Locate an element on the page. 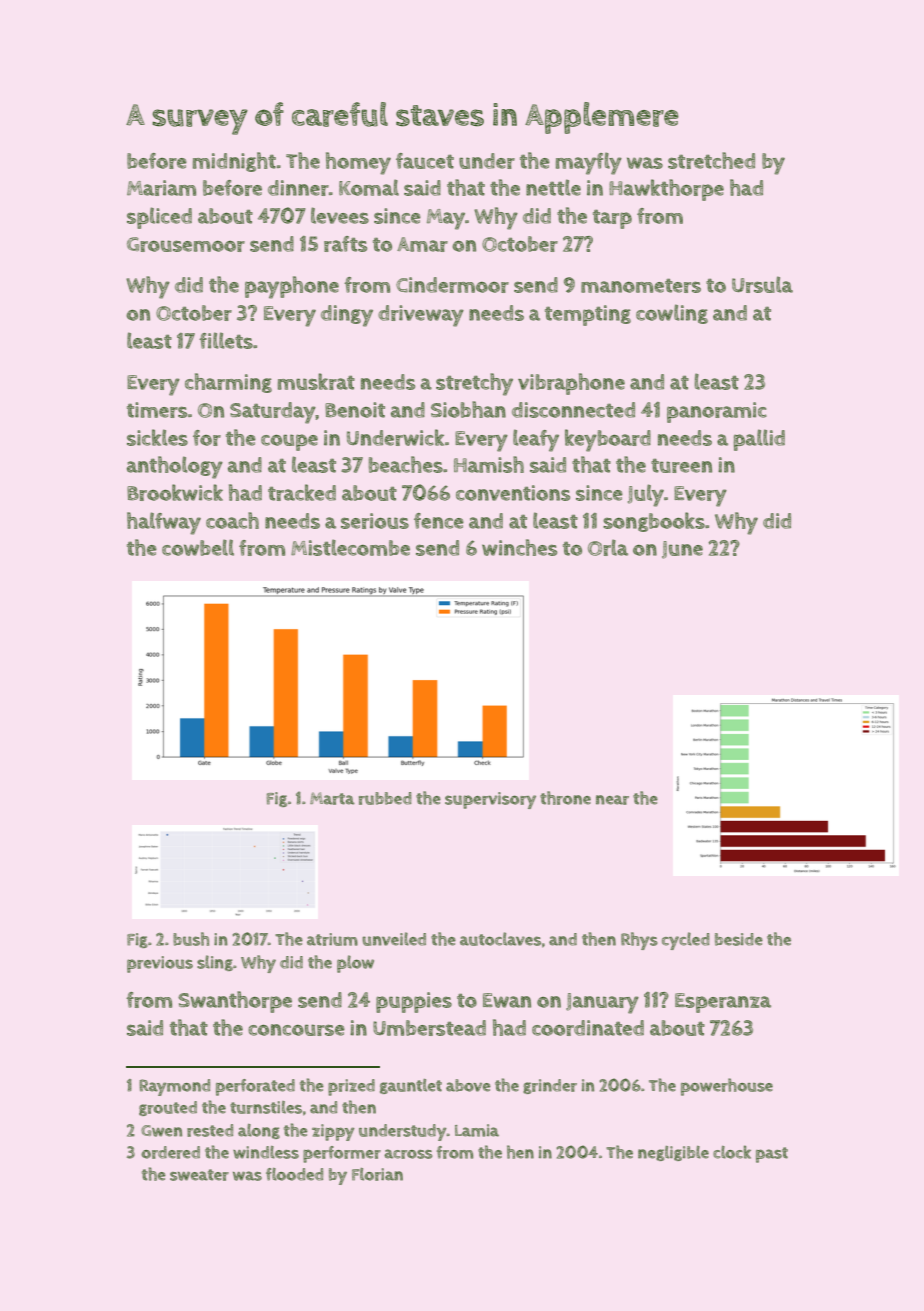 This image has width=924, height=1311. Ursula is located at coordinates (762, 284).
